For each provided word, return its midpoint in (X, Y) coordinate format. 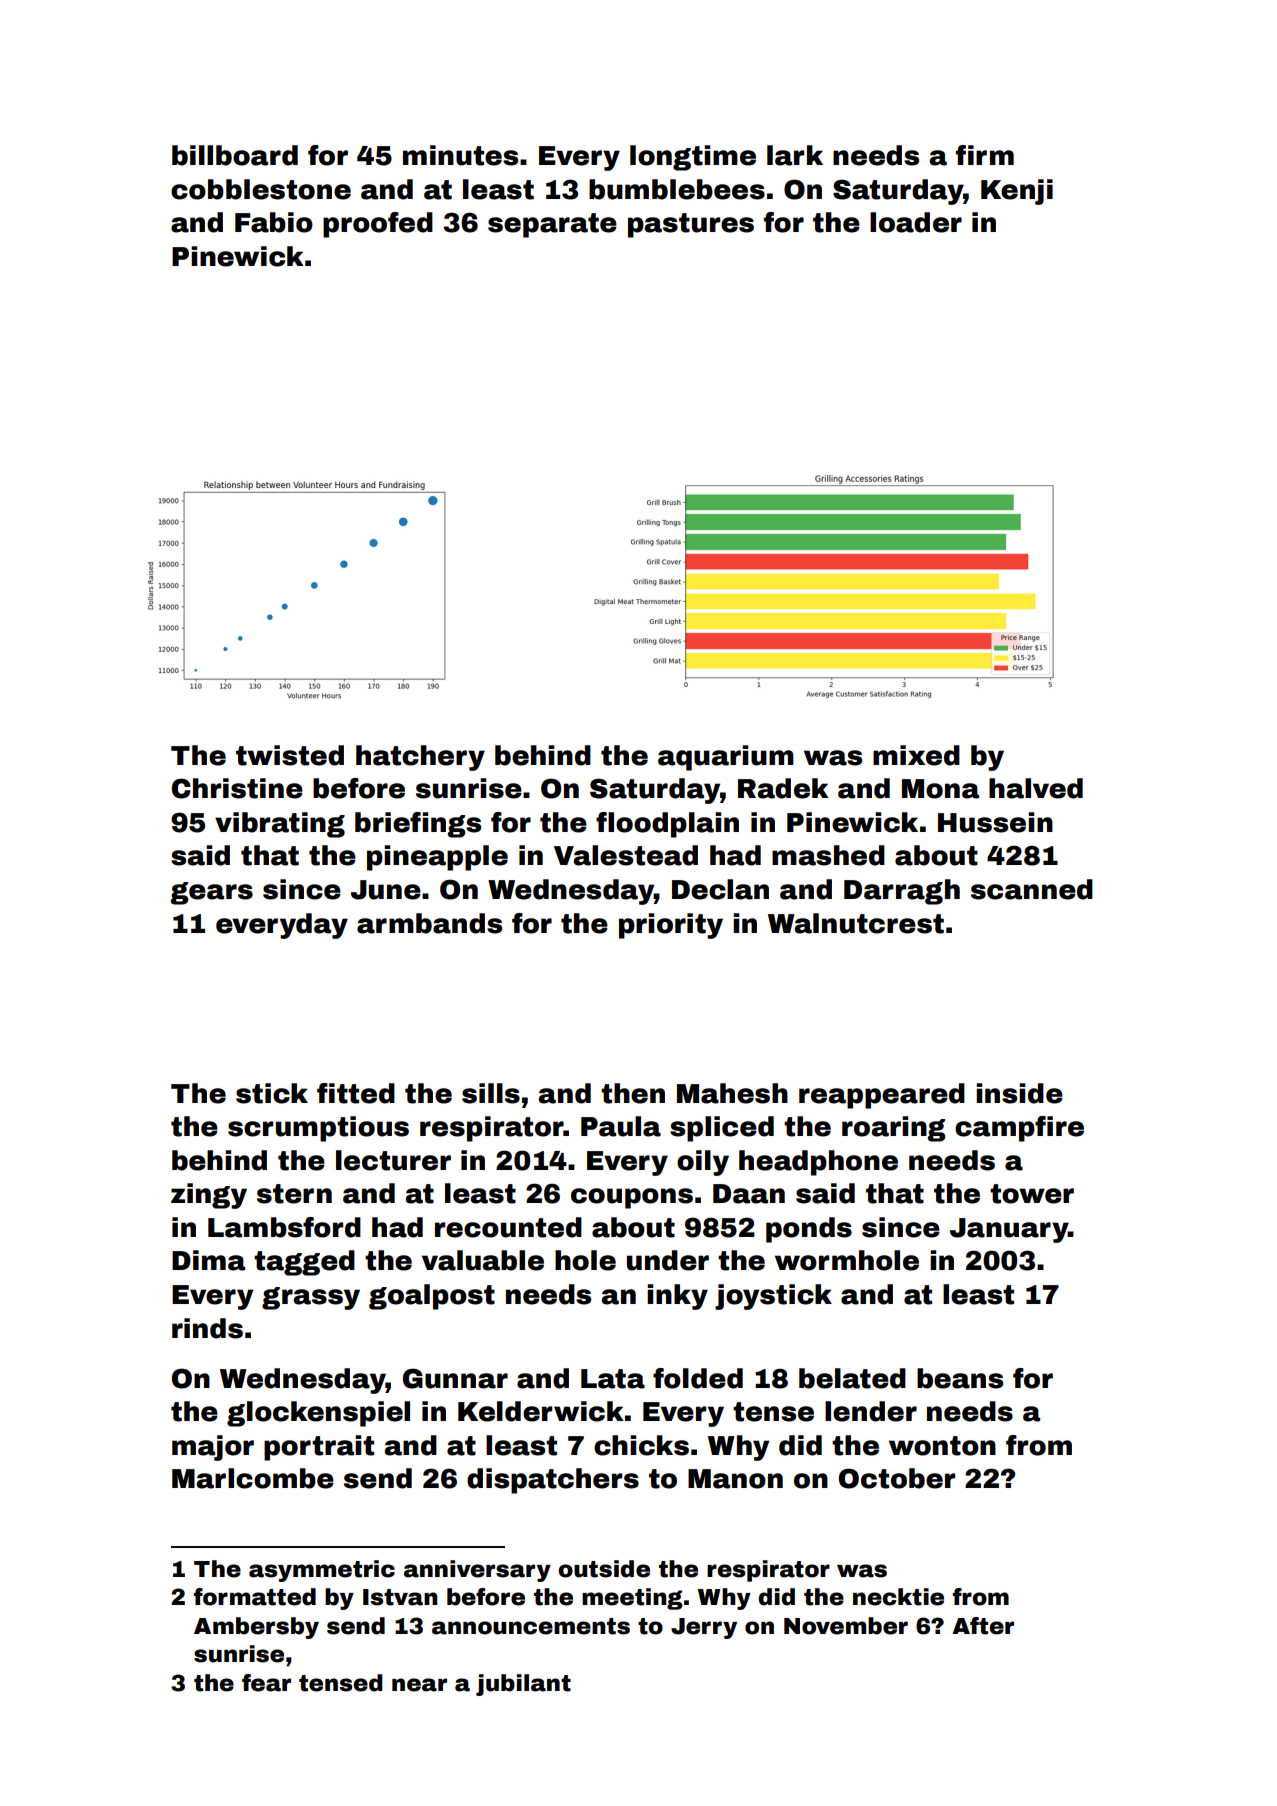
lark (795, 155)
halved (1036, 788)
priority (671, 926)
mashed (828, 855)
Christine (237, 788)
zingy (209, 1196)
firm (985, 155)
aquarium (726, 758)
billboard (235, 155)
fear (266, 1683)
